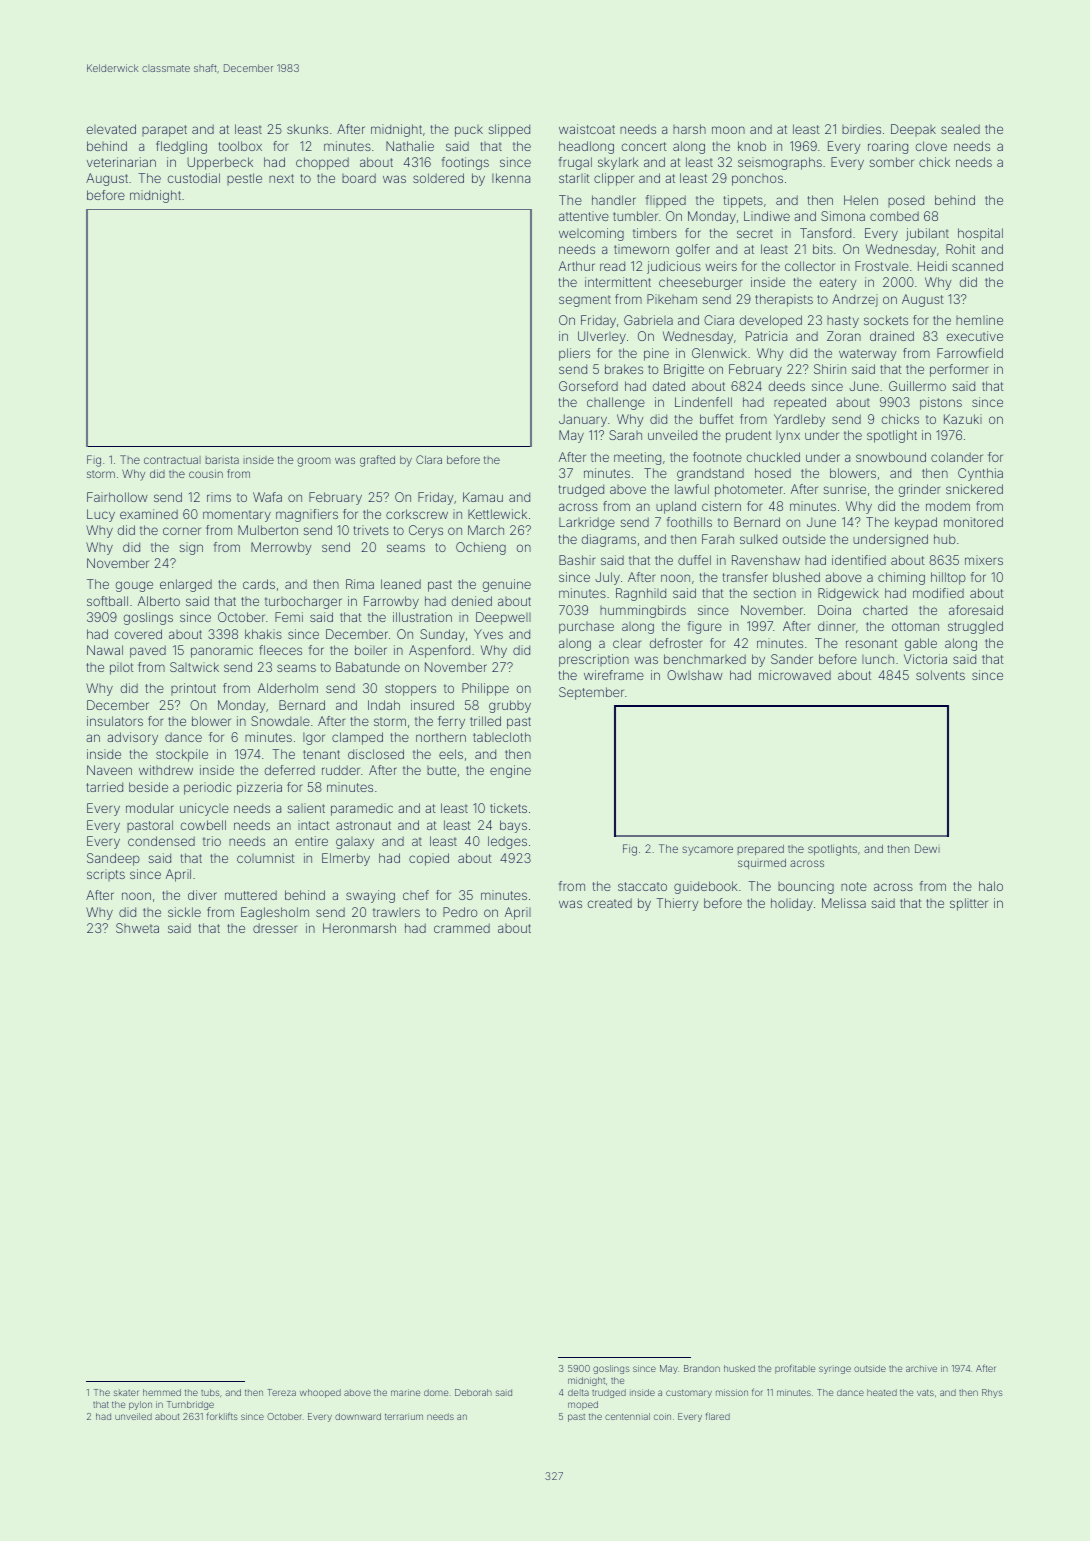  What do you see at coordinates (689, 129) in the screenshot?
I see `harsh` at bounding box center [689, 129].
